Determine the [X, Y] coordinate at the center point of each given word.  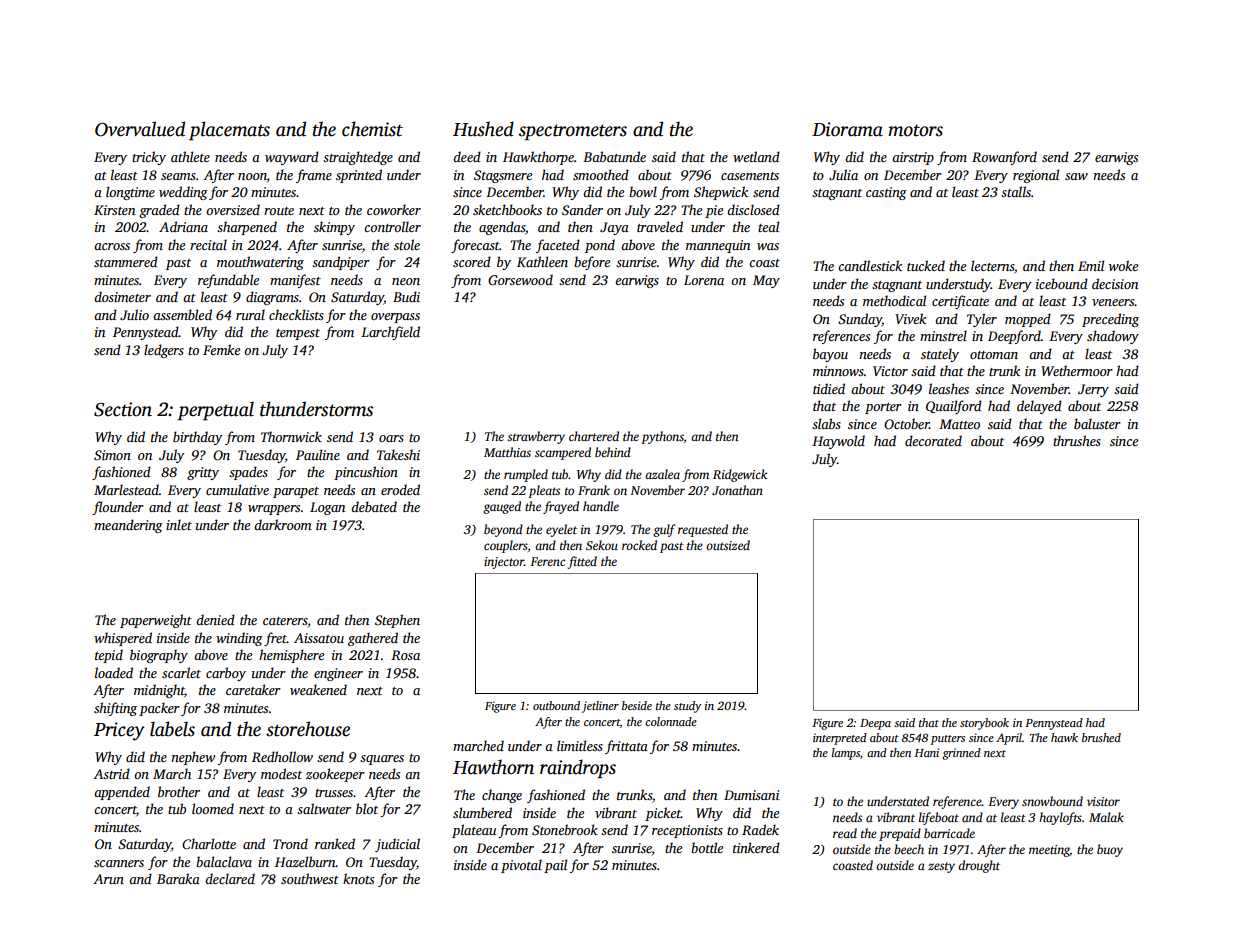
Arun [108, 879]
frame [314, 176]
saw [1076, 176]
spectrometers [573, 132]
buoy [1110, 850]
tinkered [756, 847]
